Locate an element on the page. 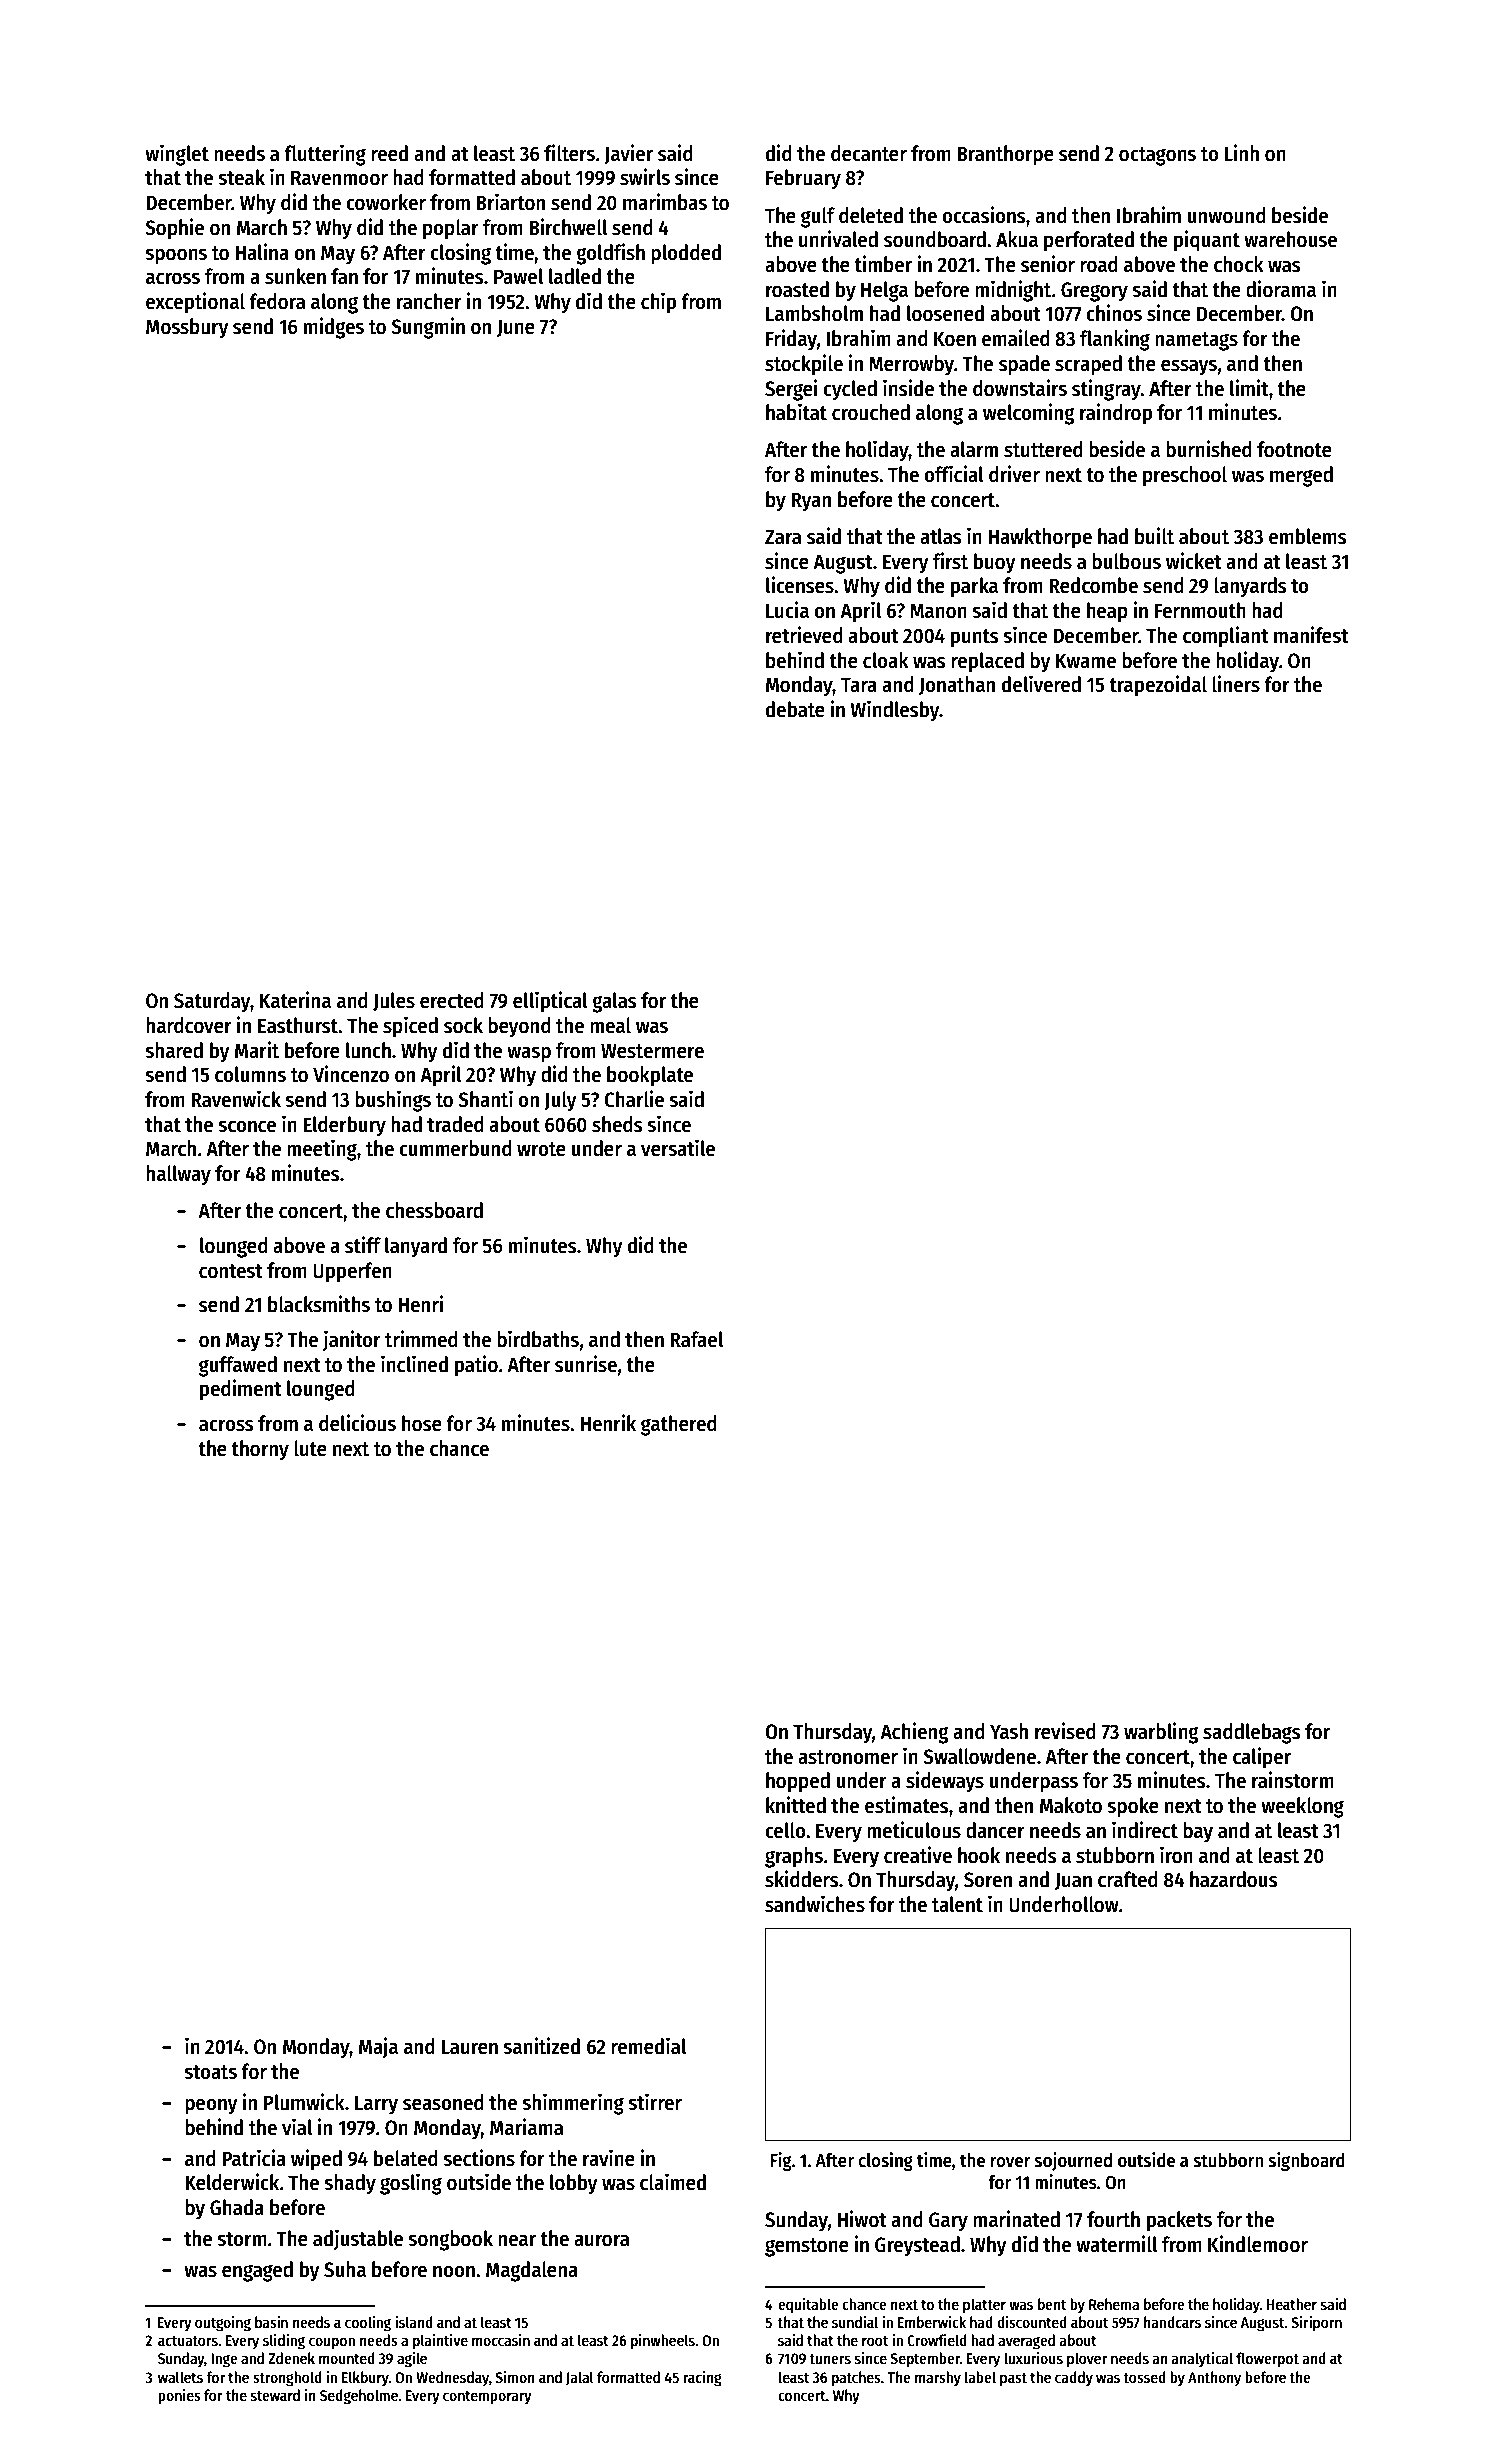 The width and height of the image is (1496, 2464). Branthorpe is located at coordinates (1005, 155).
